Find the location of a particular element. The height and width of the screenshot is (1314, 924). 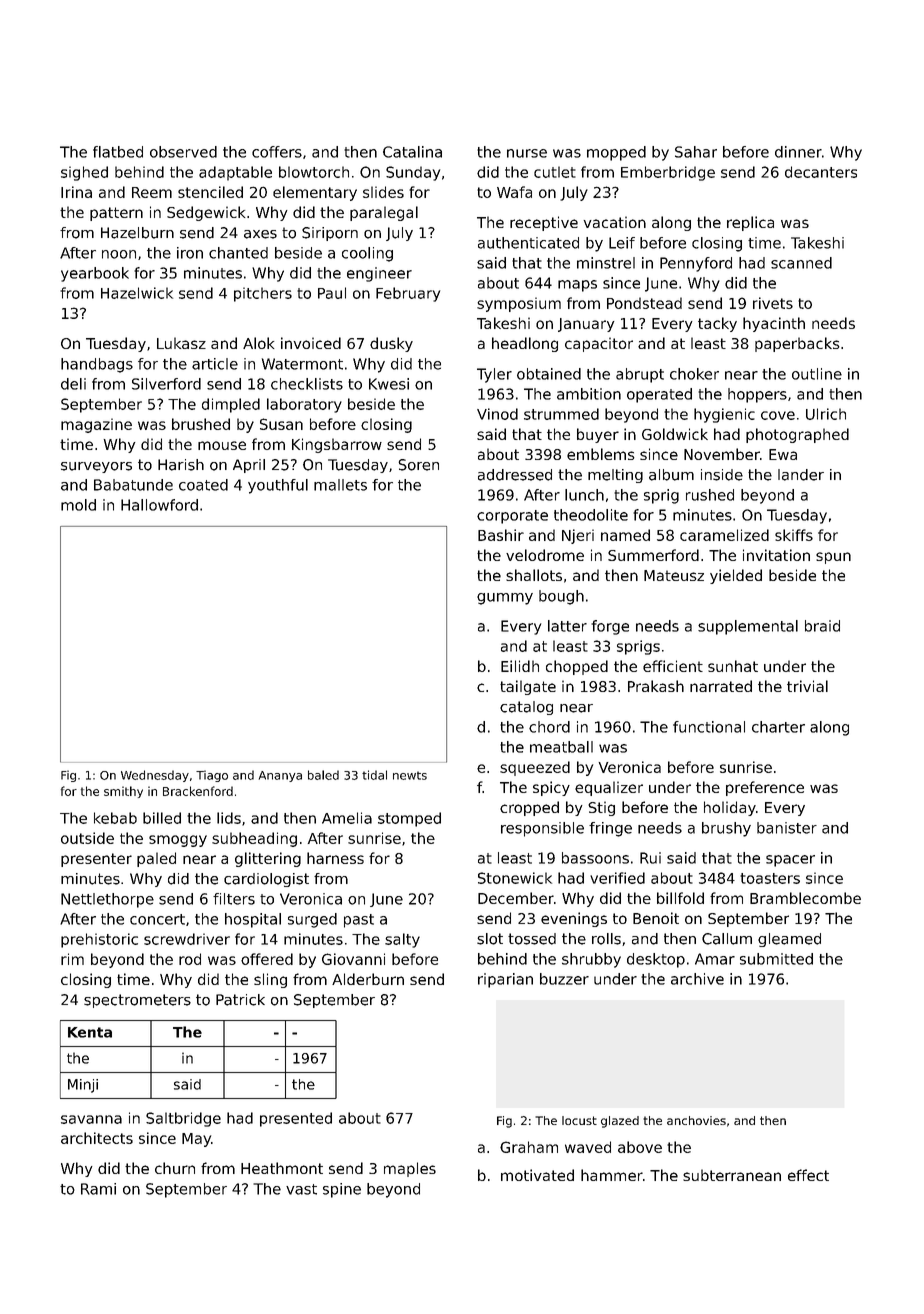

Kenta is located at coordinates (90, 1032).
